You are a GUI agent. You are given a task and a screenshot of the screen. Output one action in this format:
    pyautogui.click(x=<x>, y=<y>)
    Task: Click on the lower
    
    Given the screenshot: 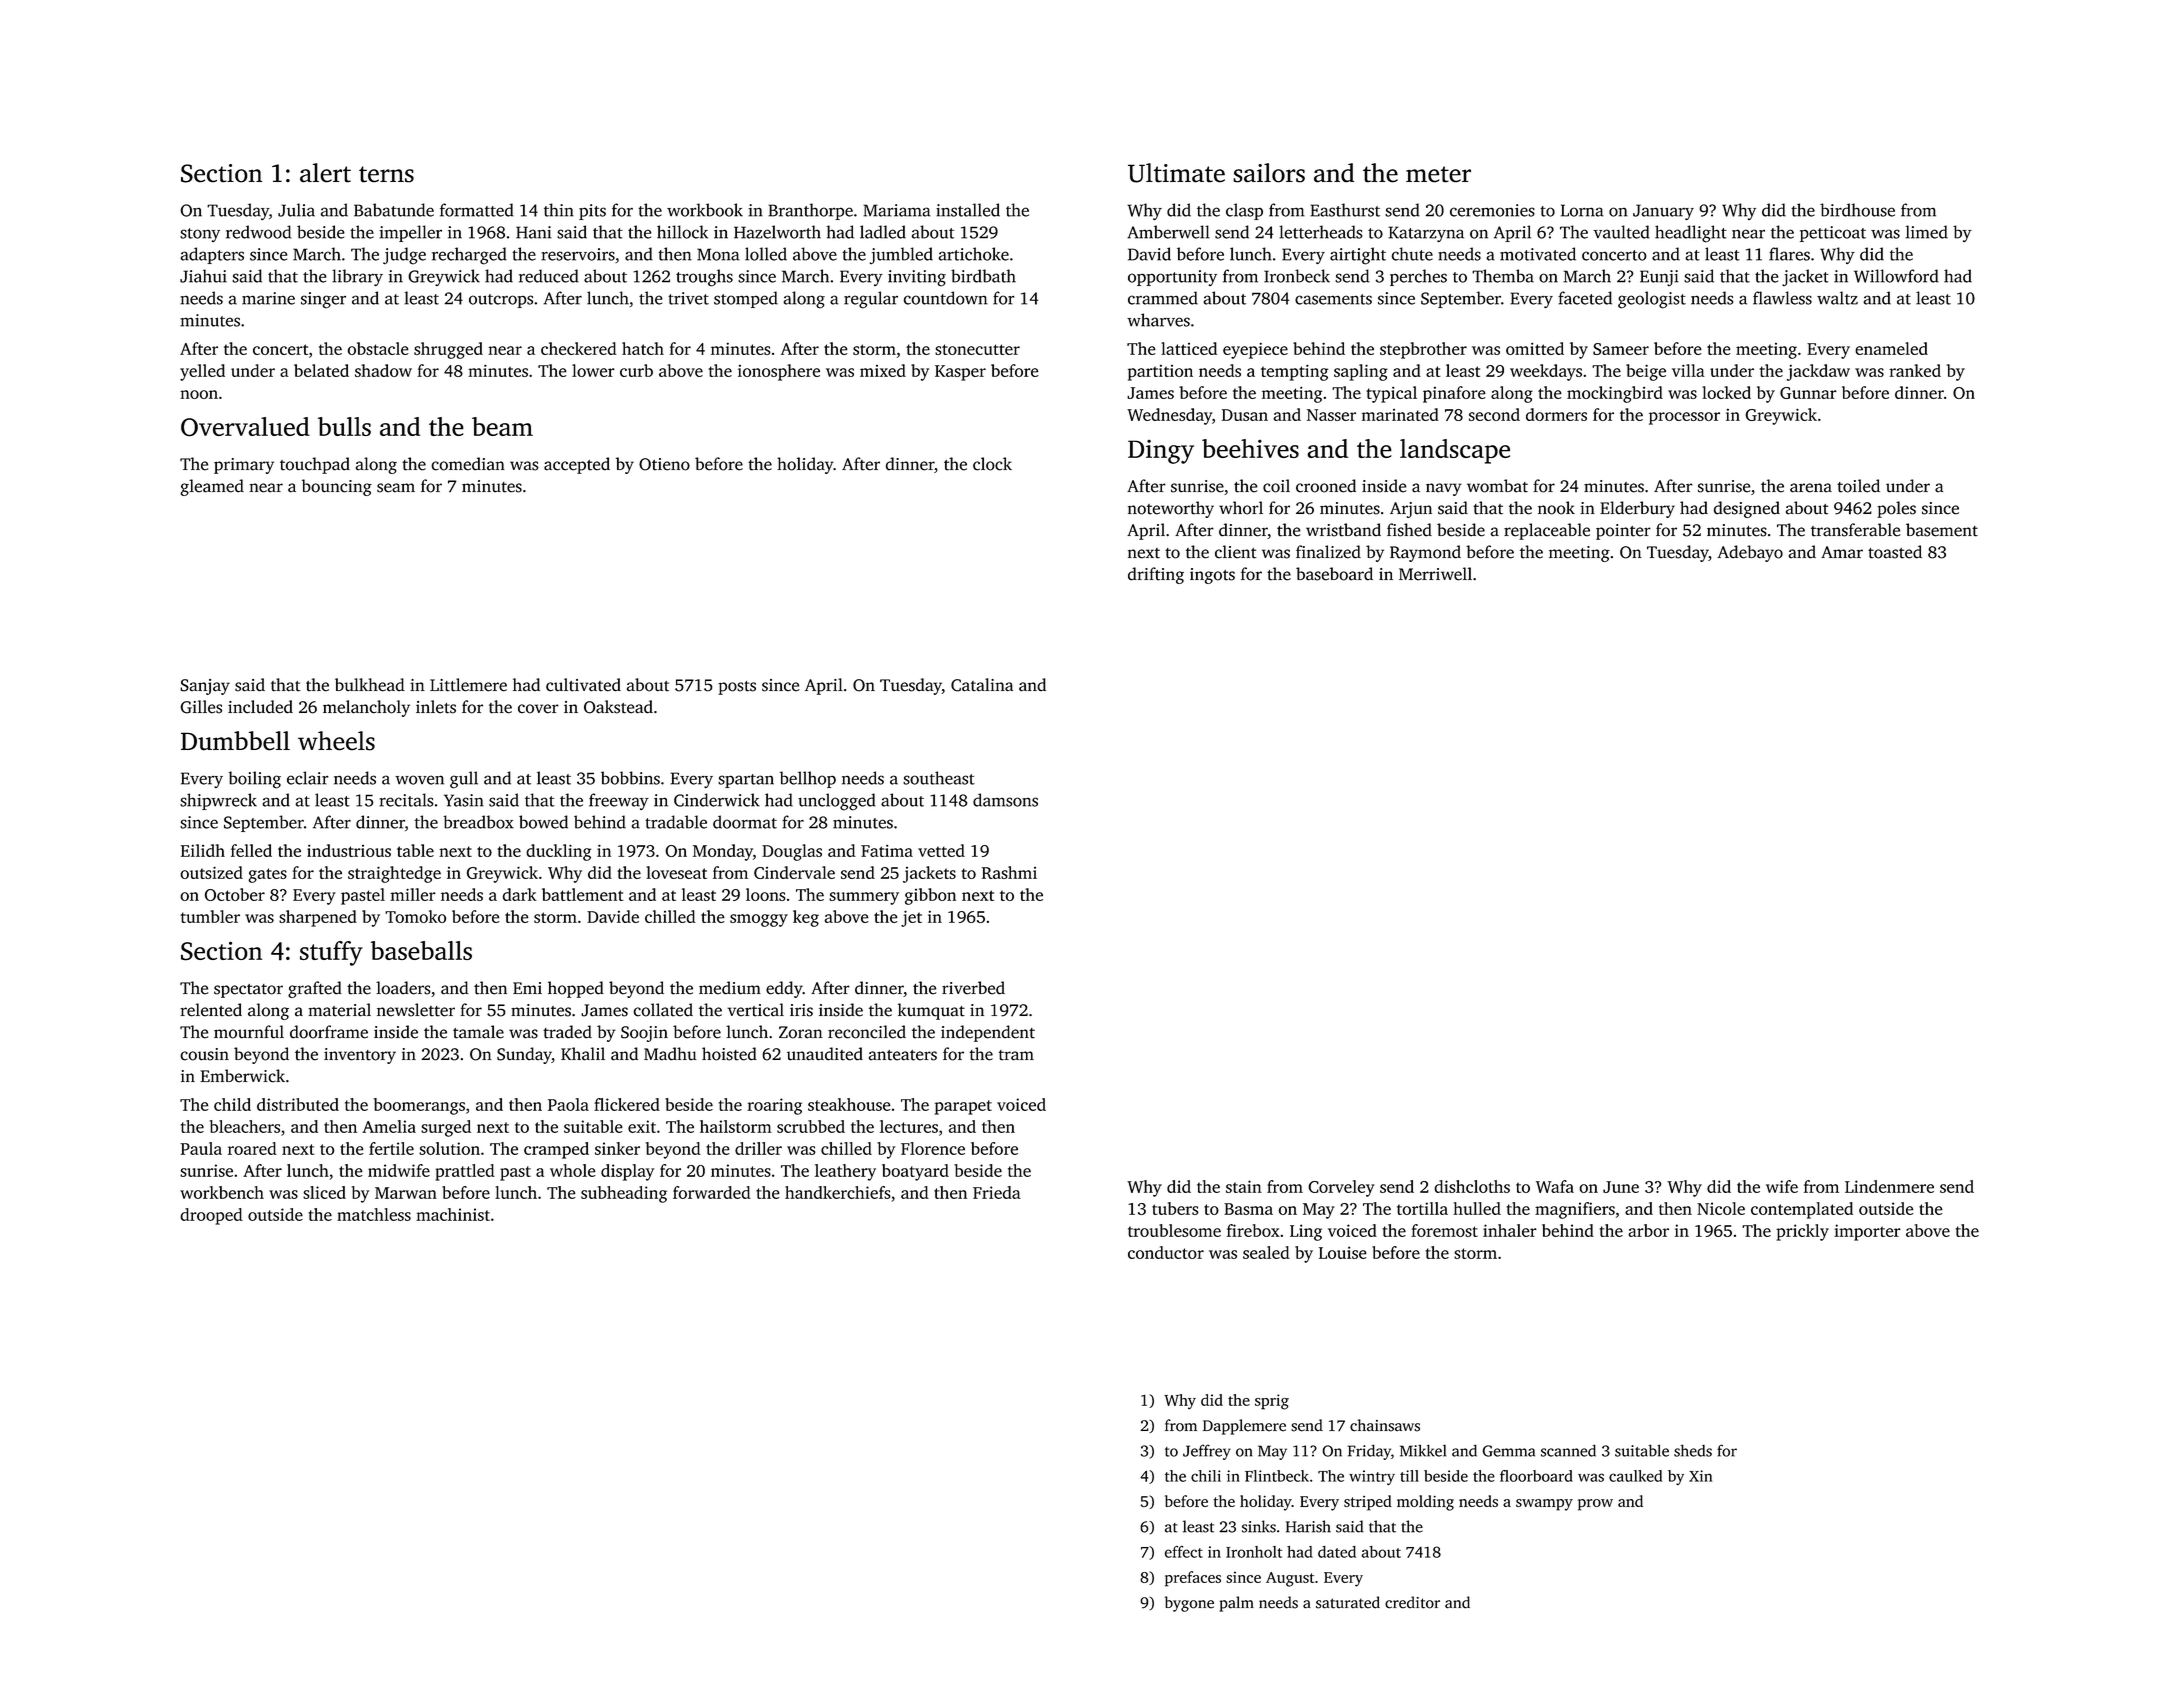 What is the action you would take?
    pyautogui.click(x=593, y=370)
